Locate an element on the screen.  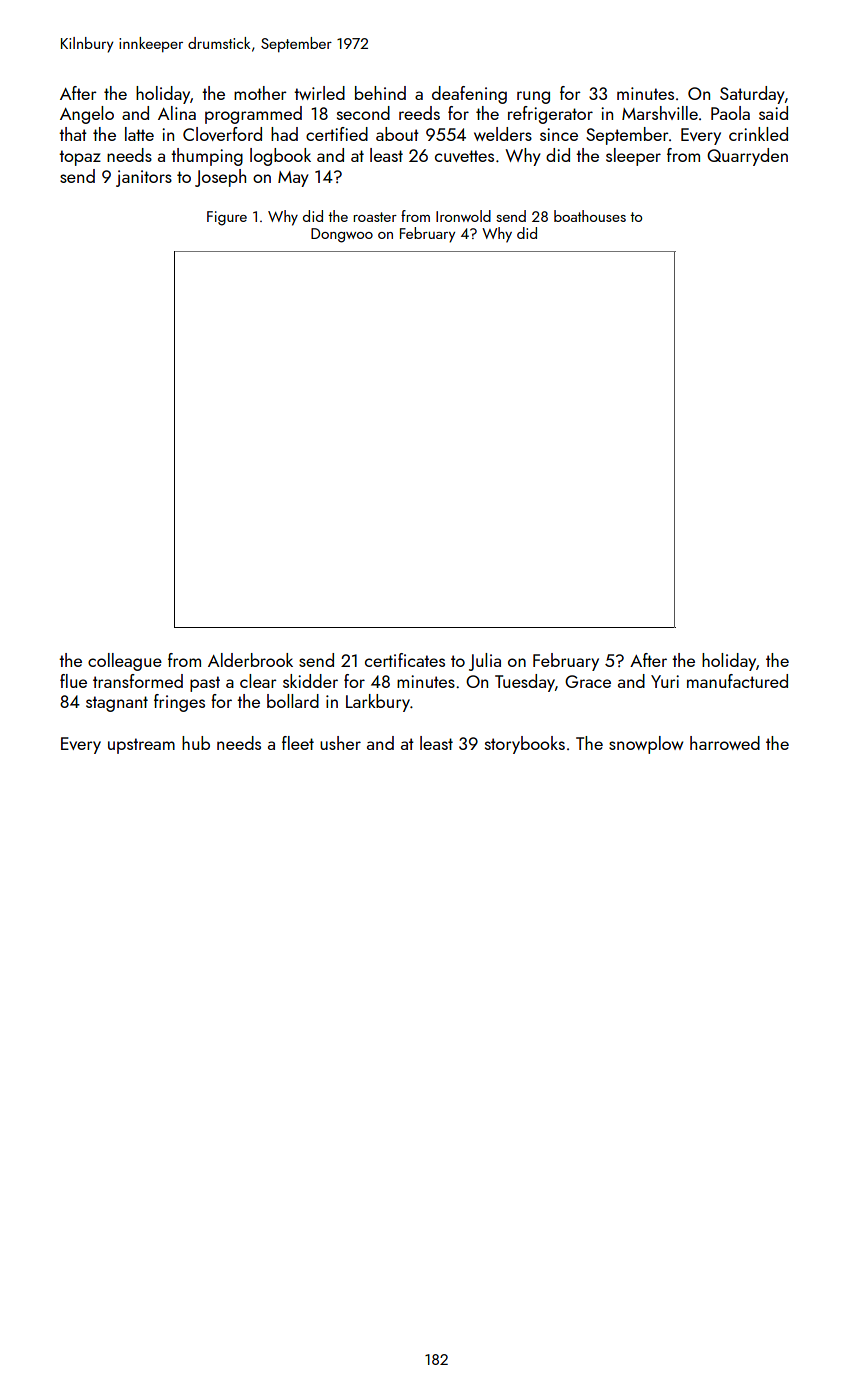
Figure is located at coordinates (227, 218).
